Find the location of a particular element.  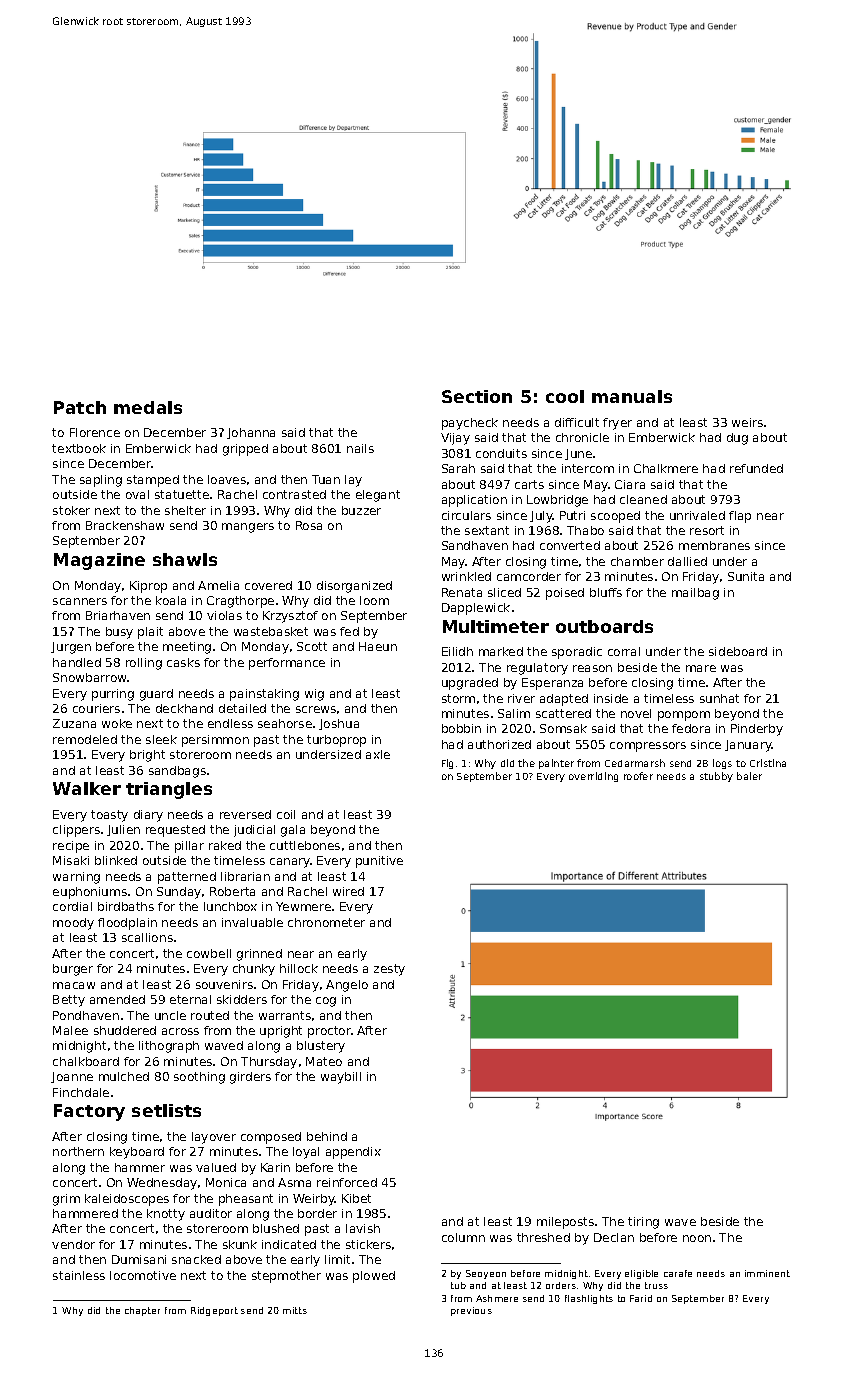

imminent is located at coordinates (767, 1273).
